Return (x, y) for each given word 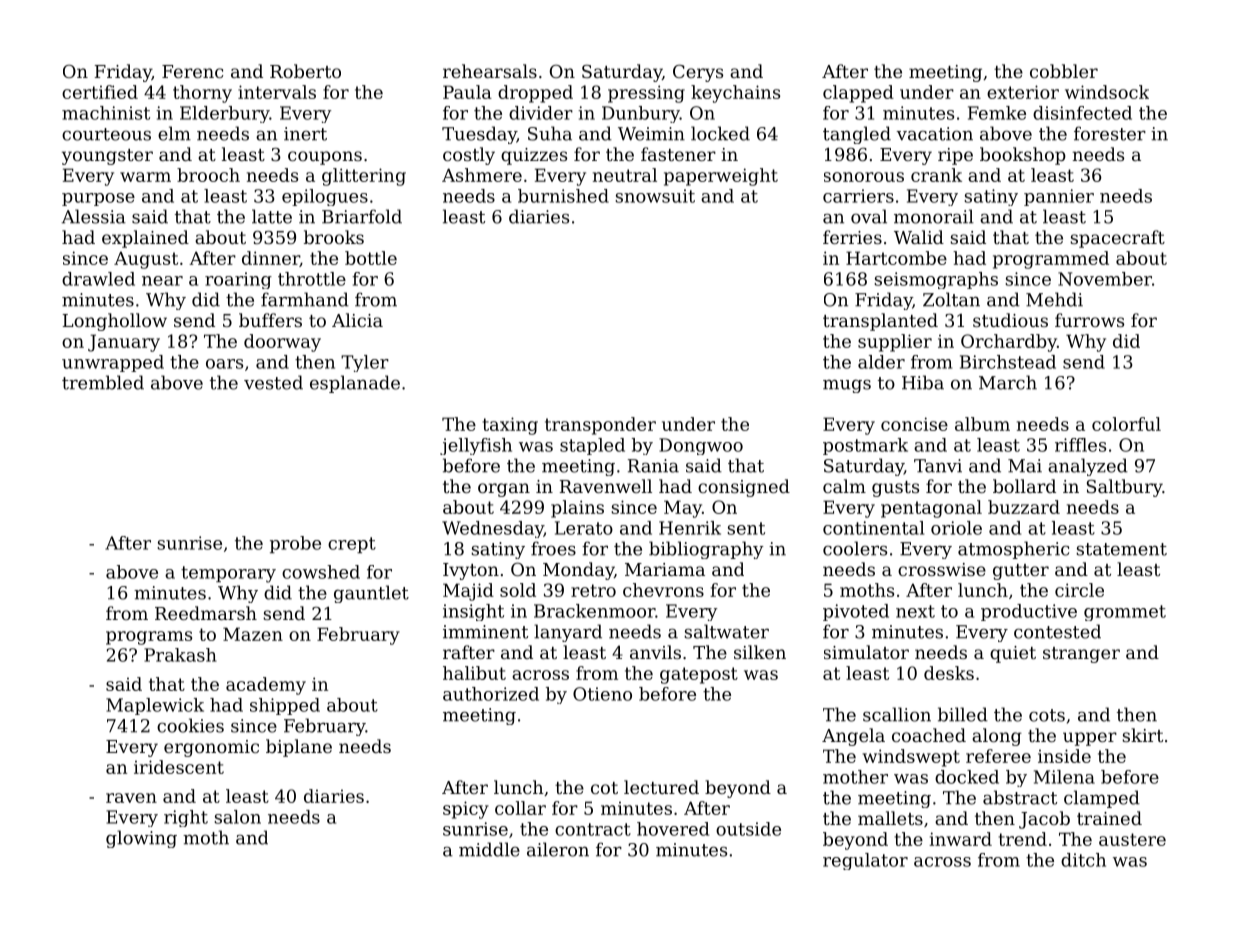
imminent (485, 632)
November (1105, 279)
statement (1121, 549)
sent (746, 528)
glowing (141, 839)
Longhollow (115, 322)
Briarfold (362, 216)
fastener (678, 154)
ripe (955, 156)
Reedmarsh (206, 613)
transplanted (880, 322)
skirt (1142, 735)
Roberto (305, 71)
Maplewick (155, 706)
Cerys (698, 73)
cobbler (1064, 71)
